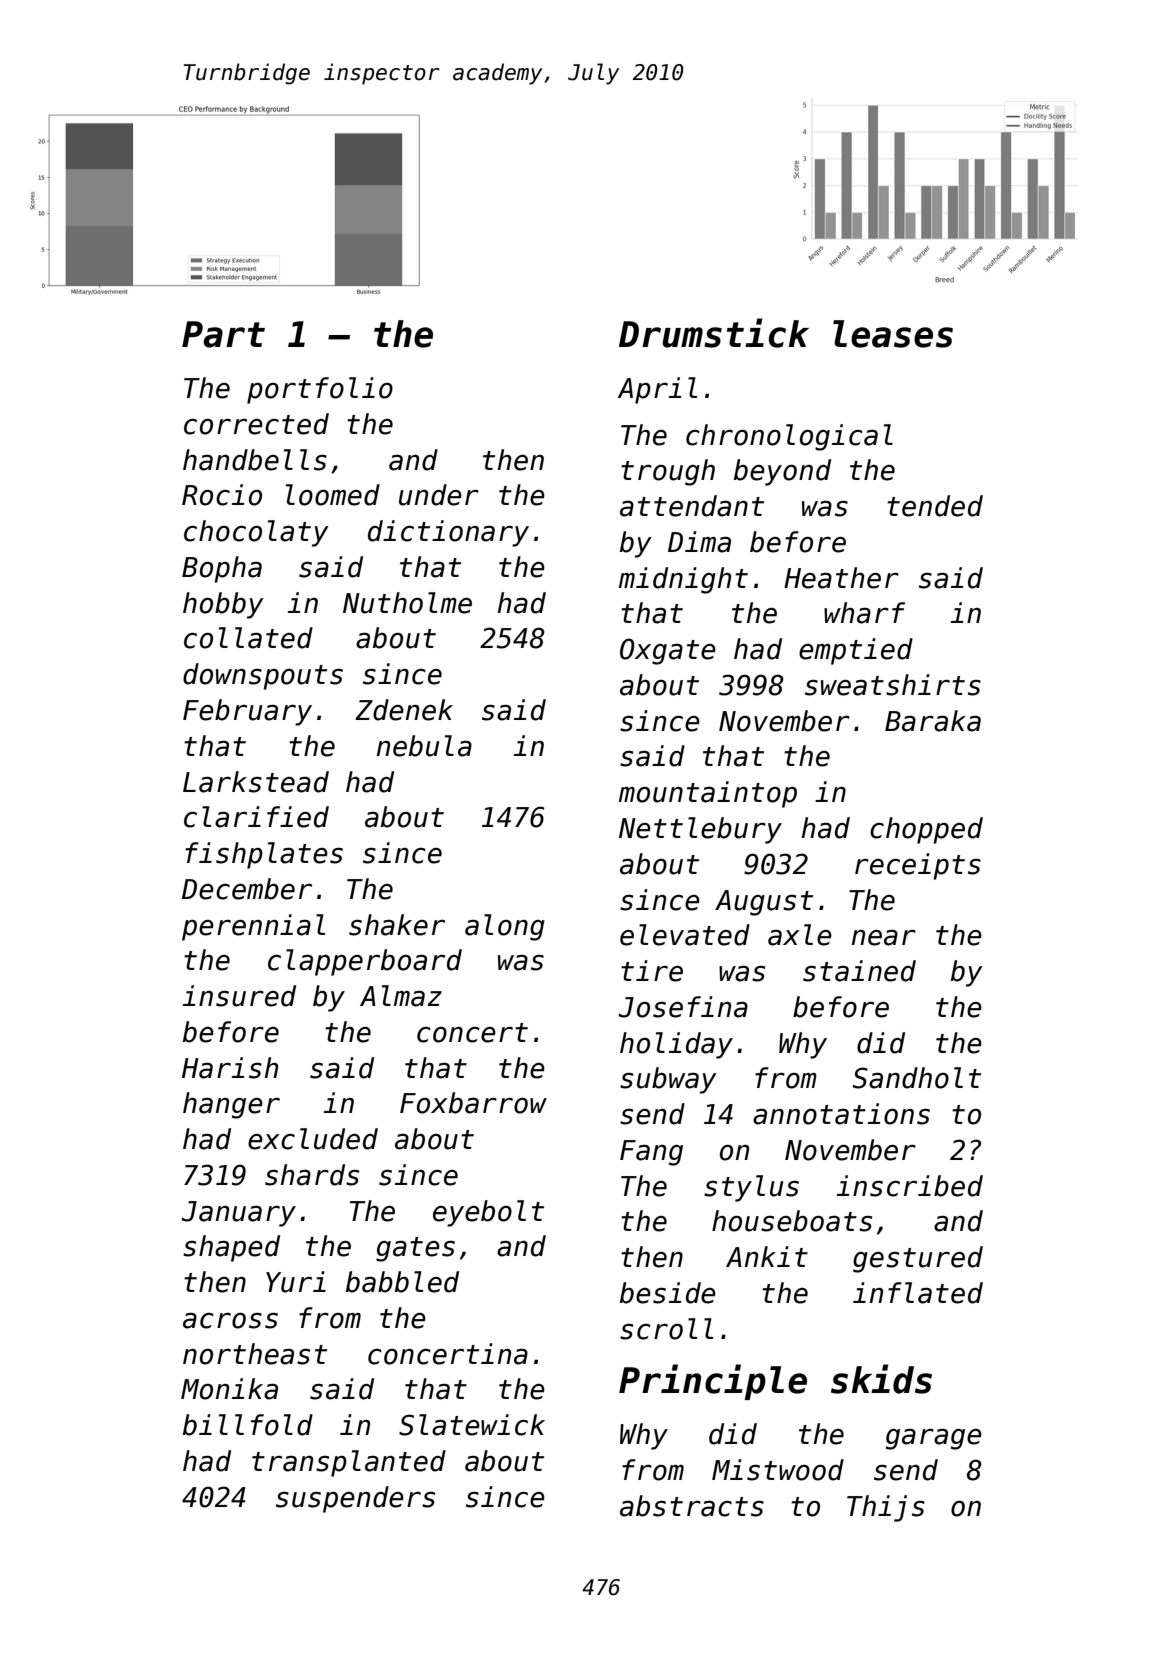  What do you see at coordinates (320, 390) in the screenshot?
I see `portfolio` at bounding box center [320, 390].
